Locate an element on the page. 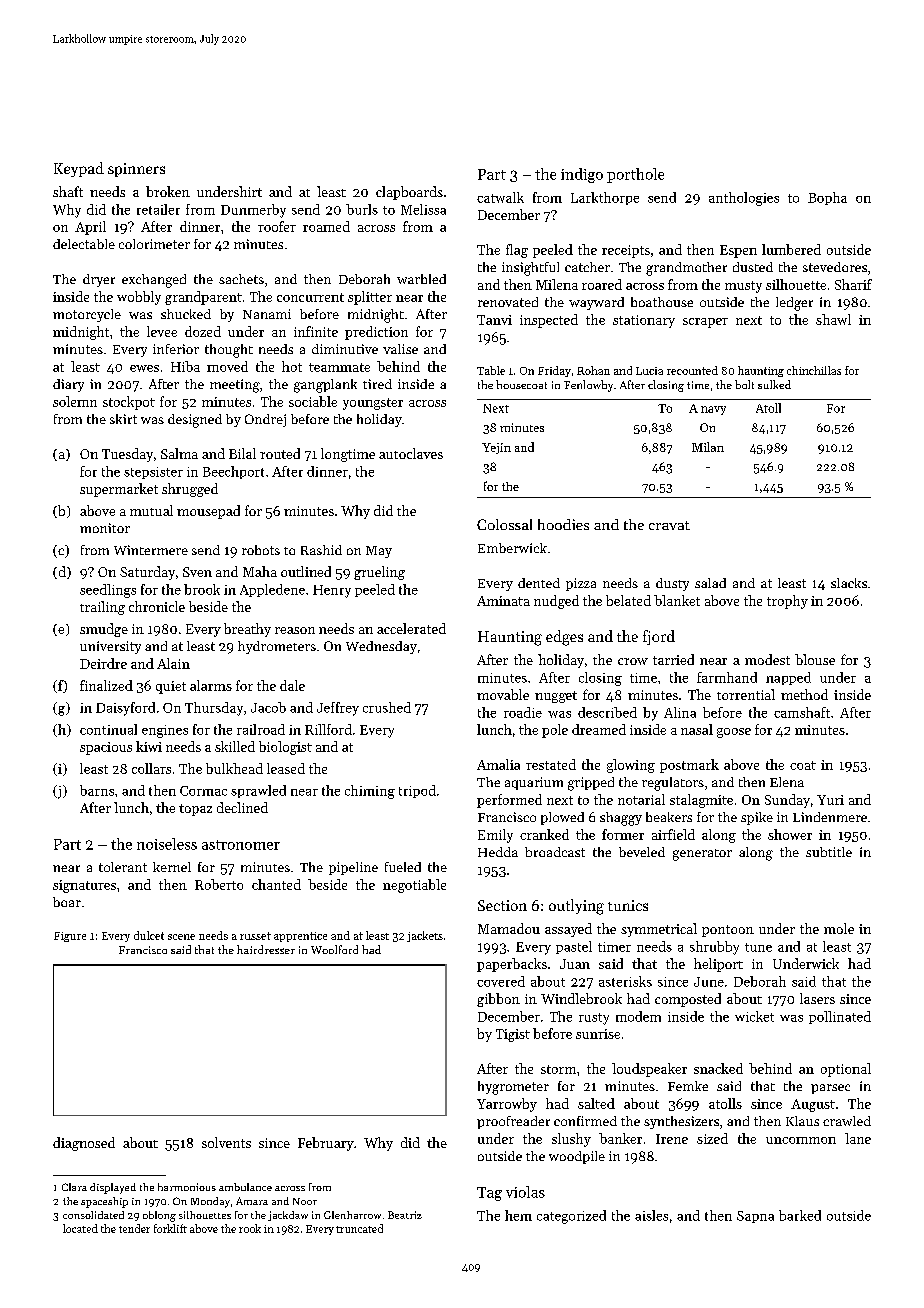 The width and height of the document is (924, 1308). scene is located at coordinates (181, 937).
